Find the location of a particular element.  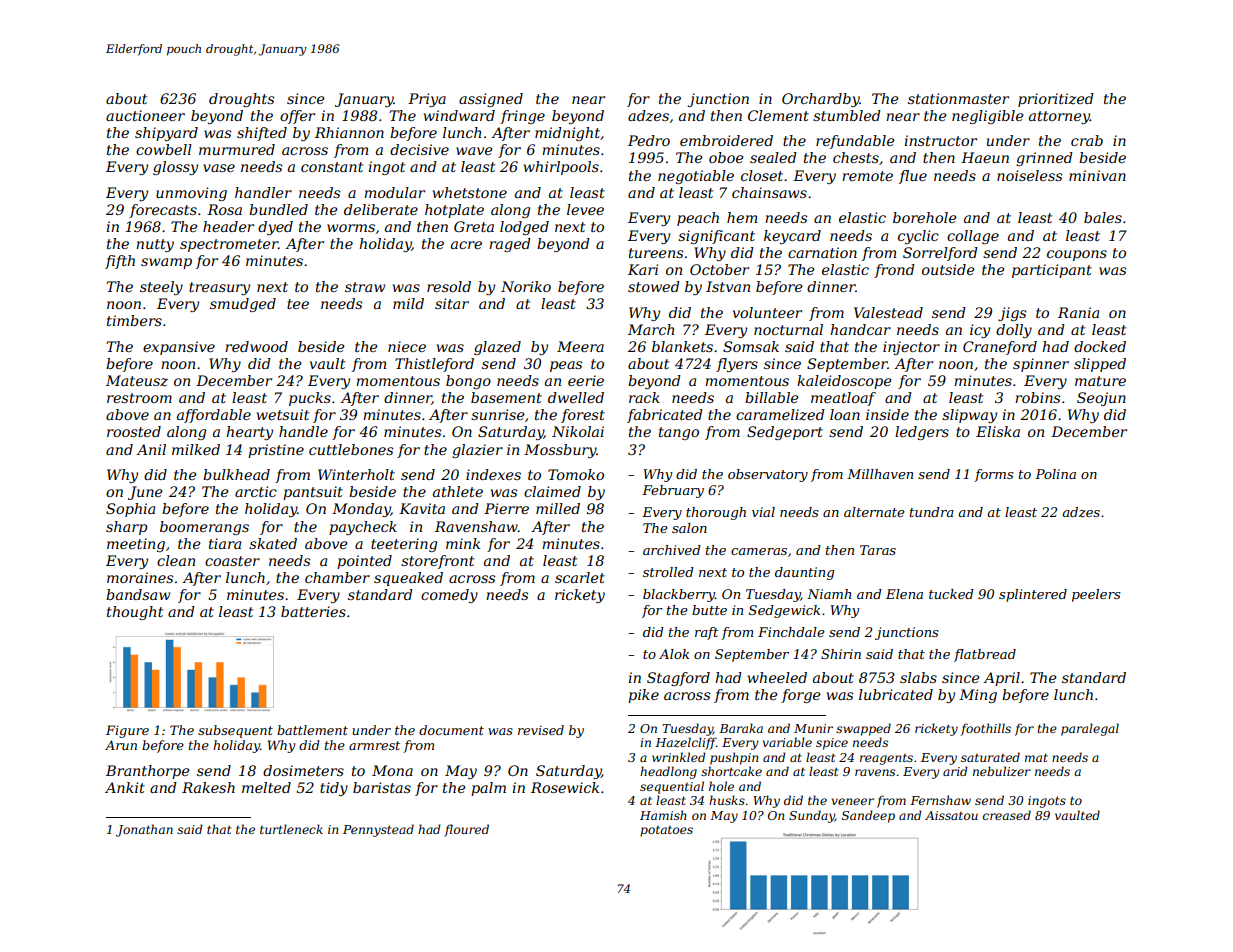

Jonathan is located at coordinates (144, 830).
